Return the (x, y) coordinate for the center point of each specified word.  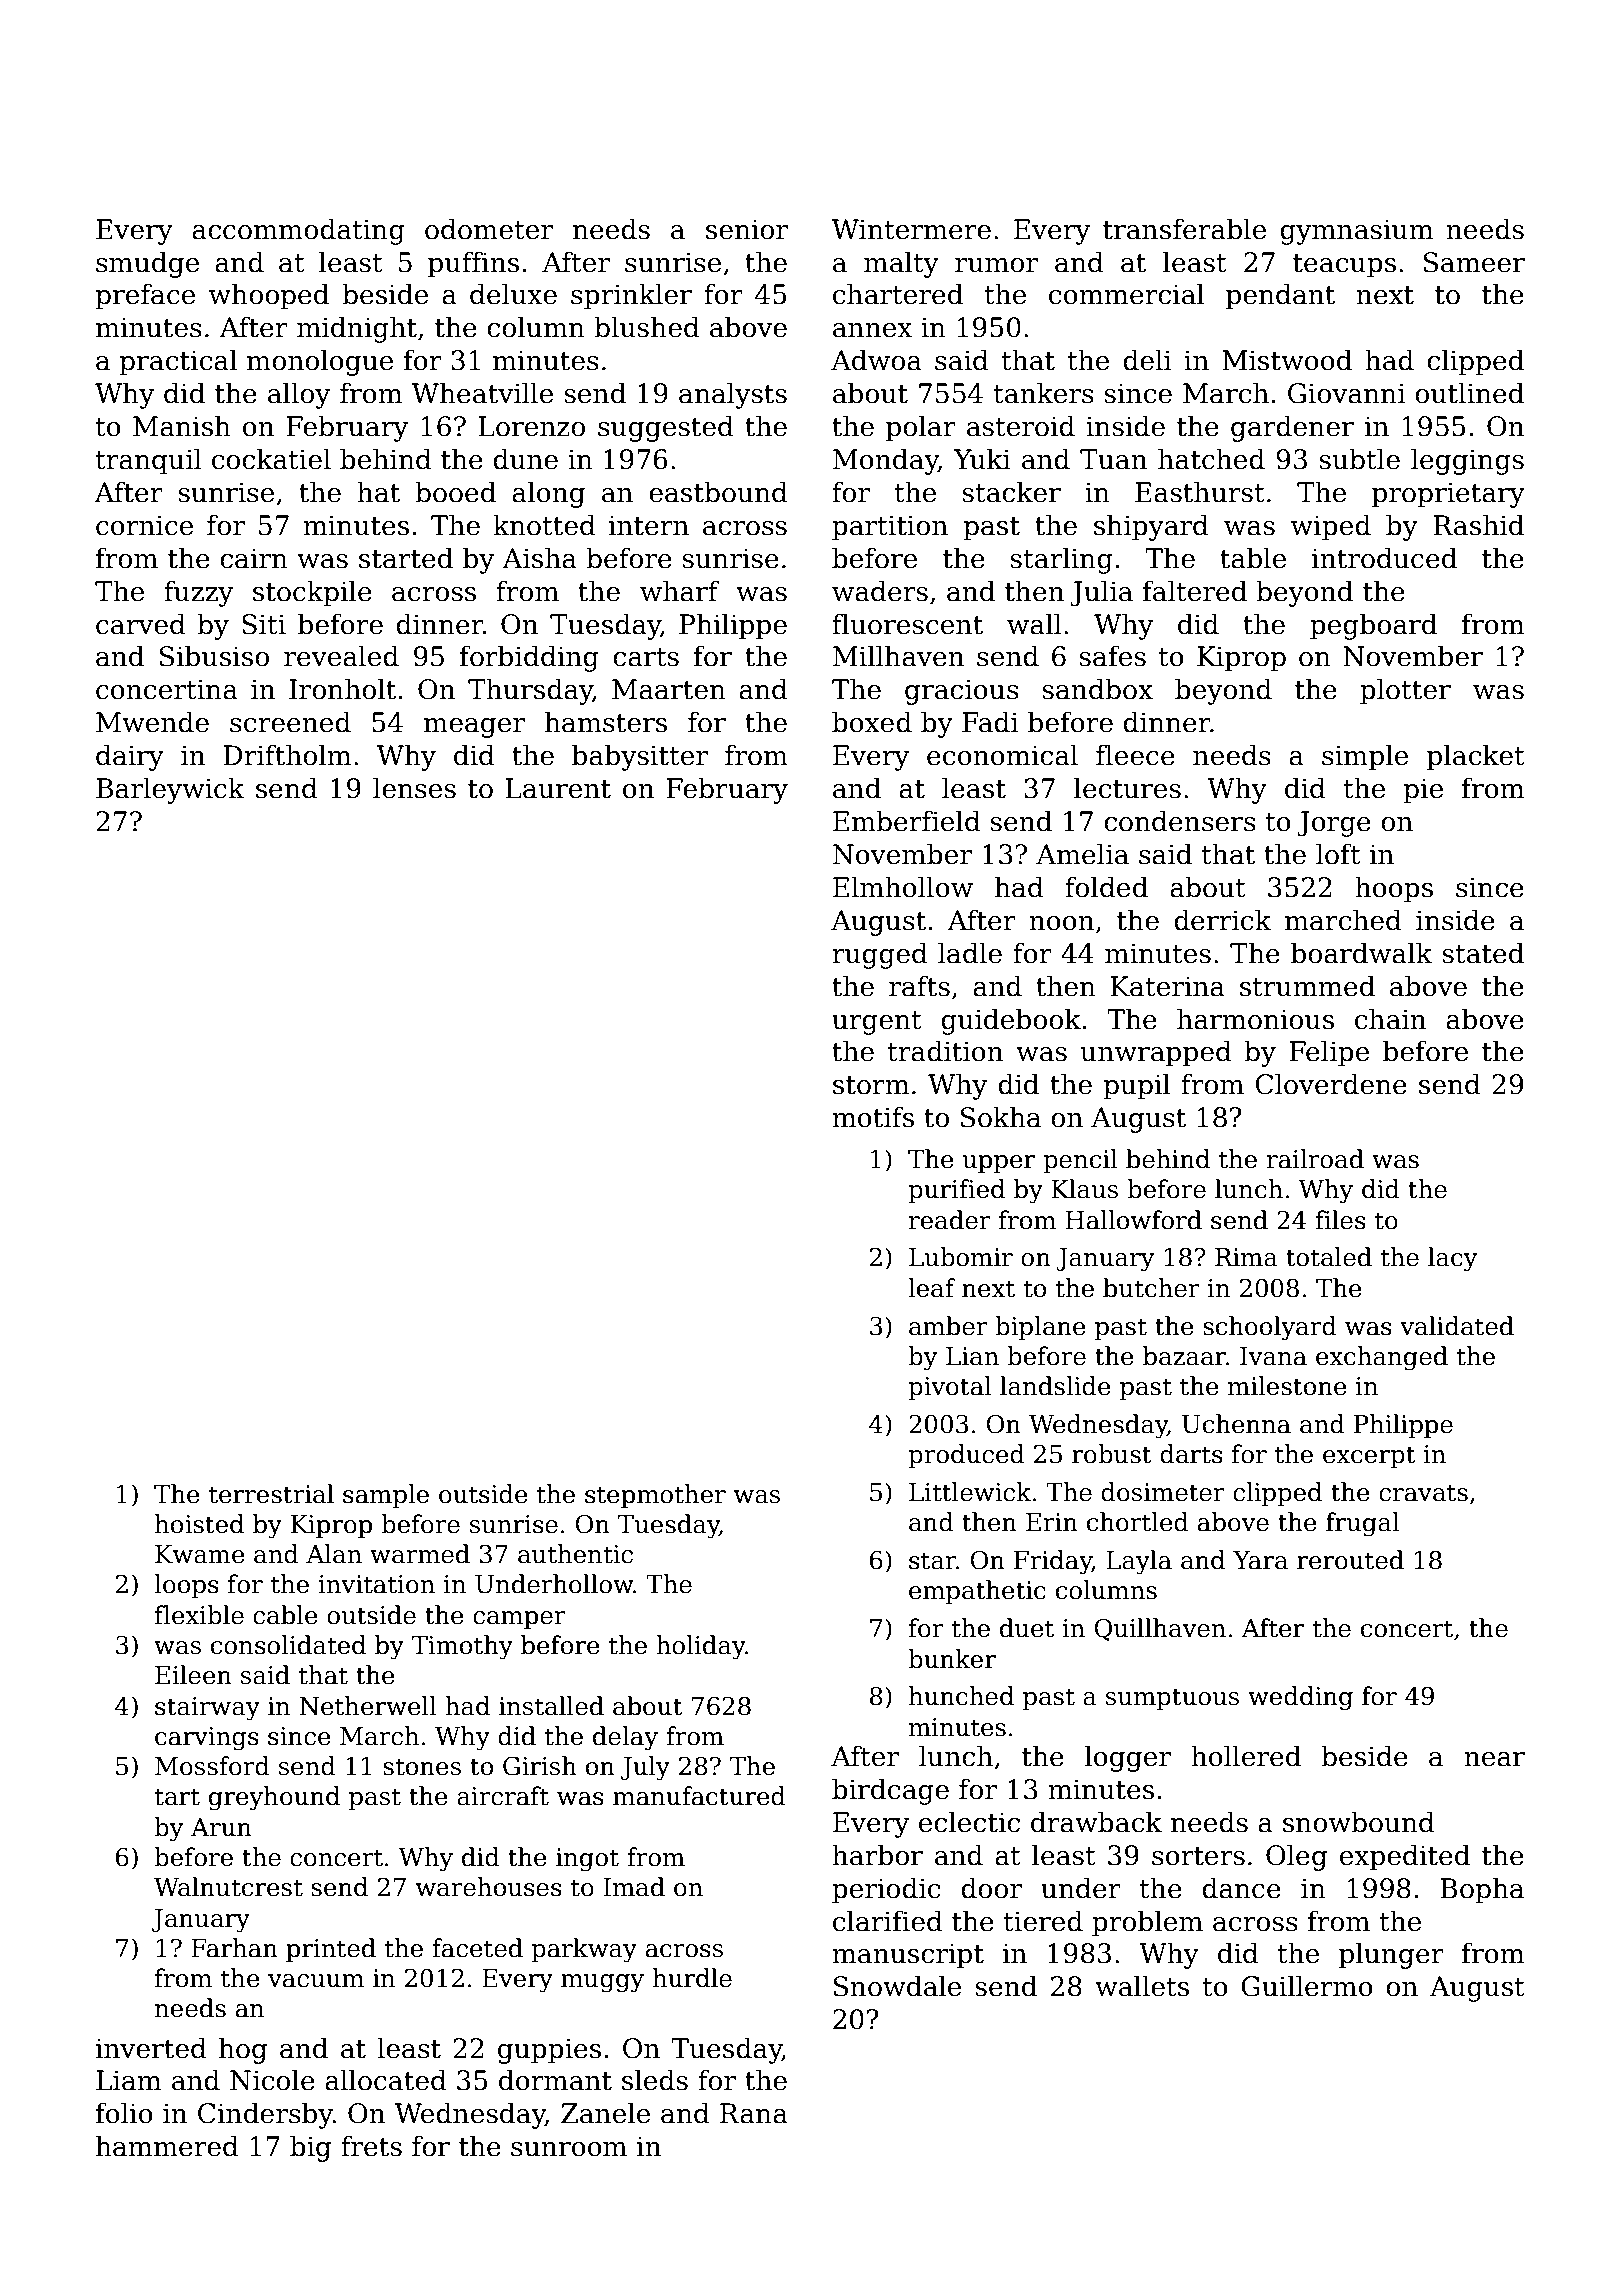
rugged (880, 955)
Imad (634, 1887)
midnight (357, 329)
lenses (414, 788)
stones (422, 1767)
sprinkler (631, 296)
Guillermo (1307, 1986)
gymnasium (1356, 232)
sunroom (569, 2149)
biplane (1040, 1328)
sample (386, 1496)
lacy (1453, 1259)
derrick (1222, 920)
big (310, 2148)
